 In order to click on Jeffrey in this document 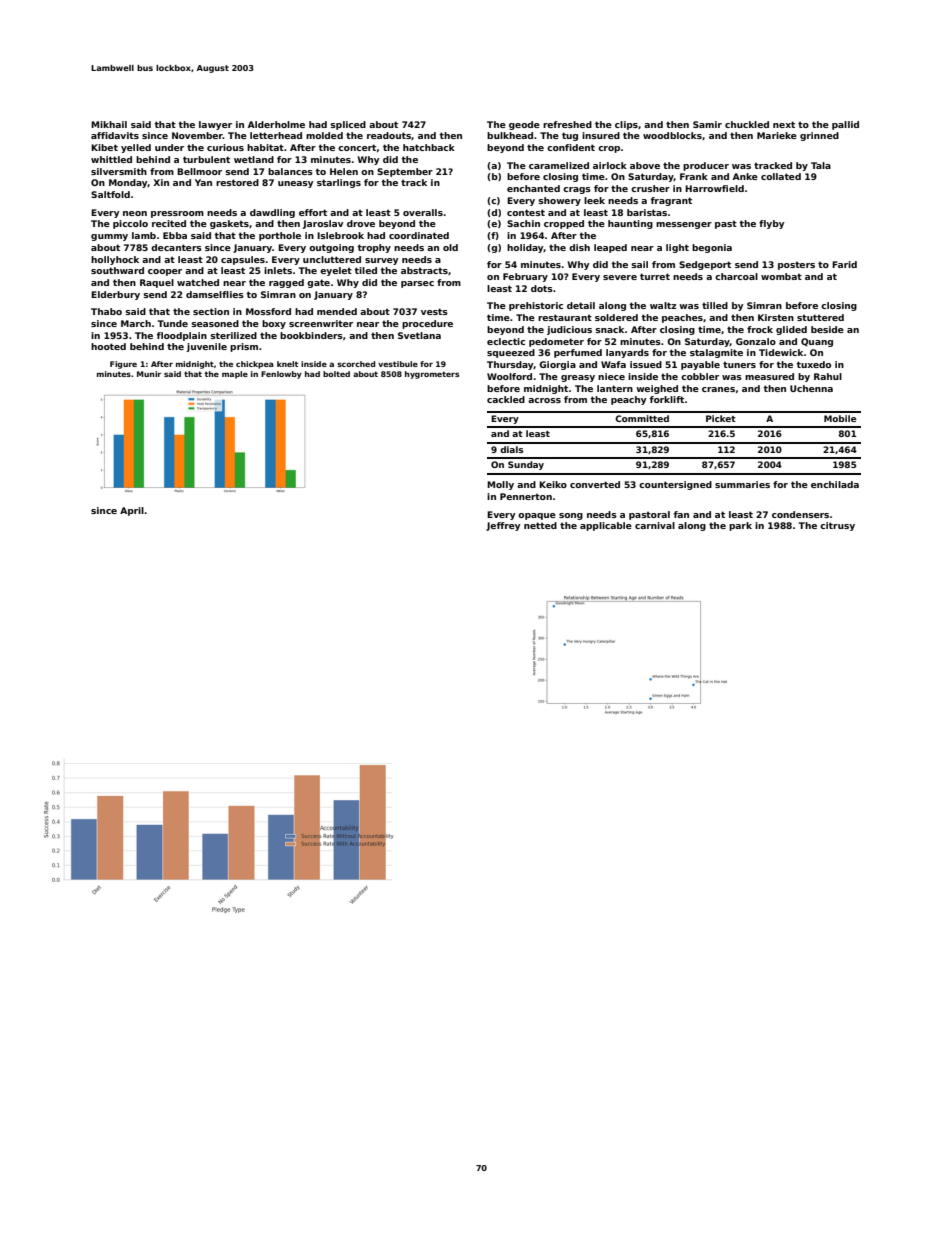, I will do `click(503, 526)`.
